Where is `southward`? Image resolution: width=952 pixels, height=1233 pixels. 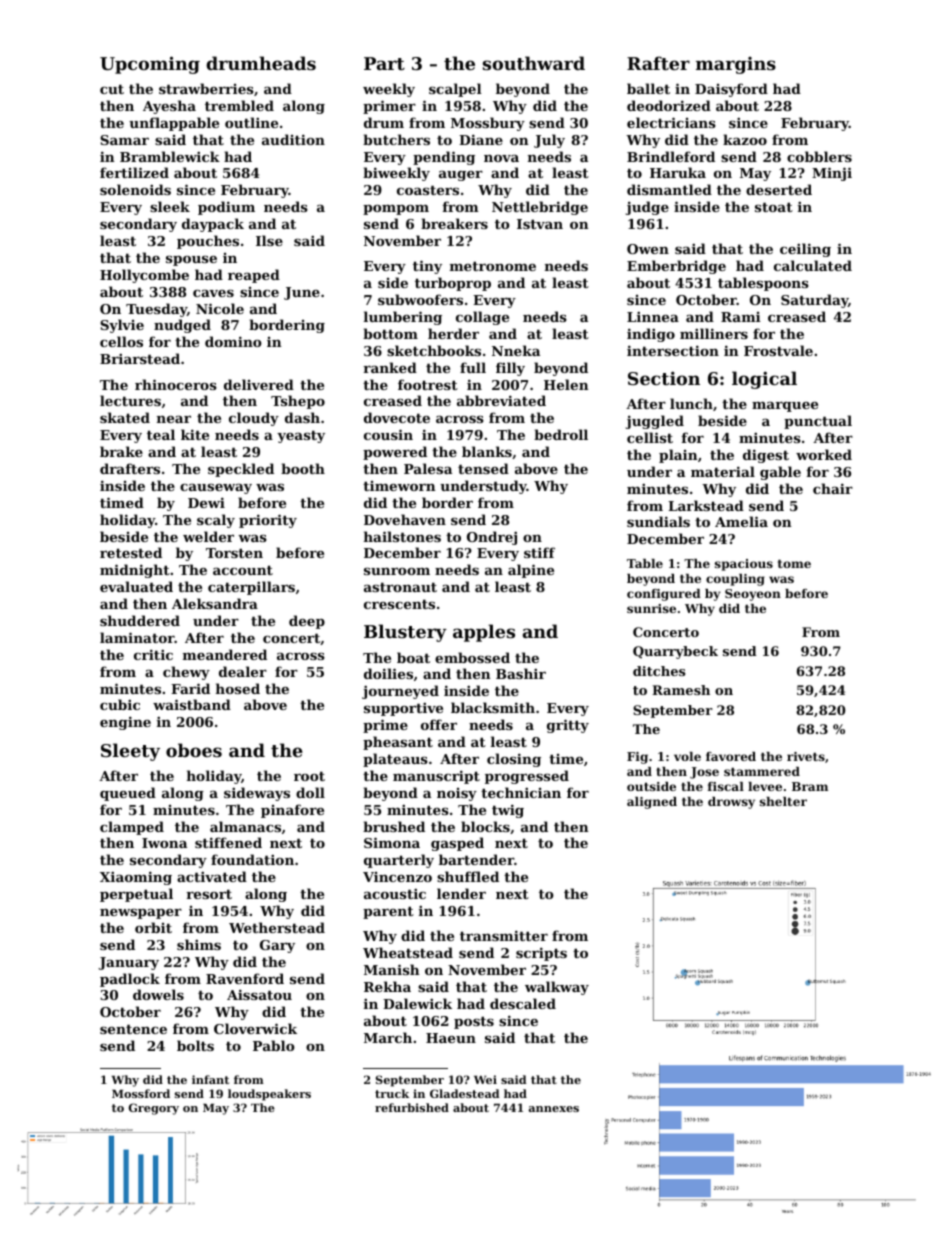
southward is located at coordinates (534, 63).
